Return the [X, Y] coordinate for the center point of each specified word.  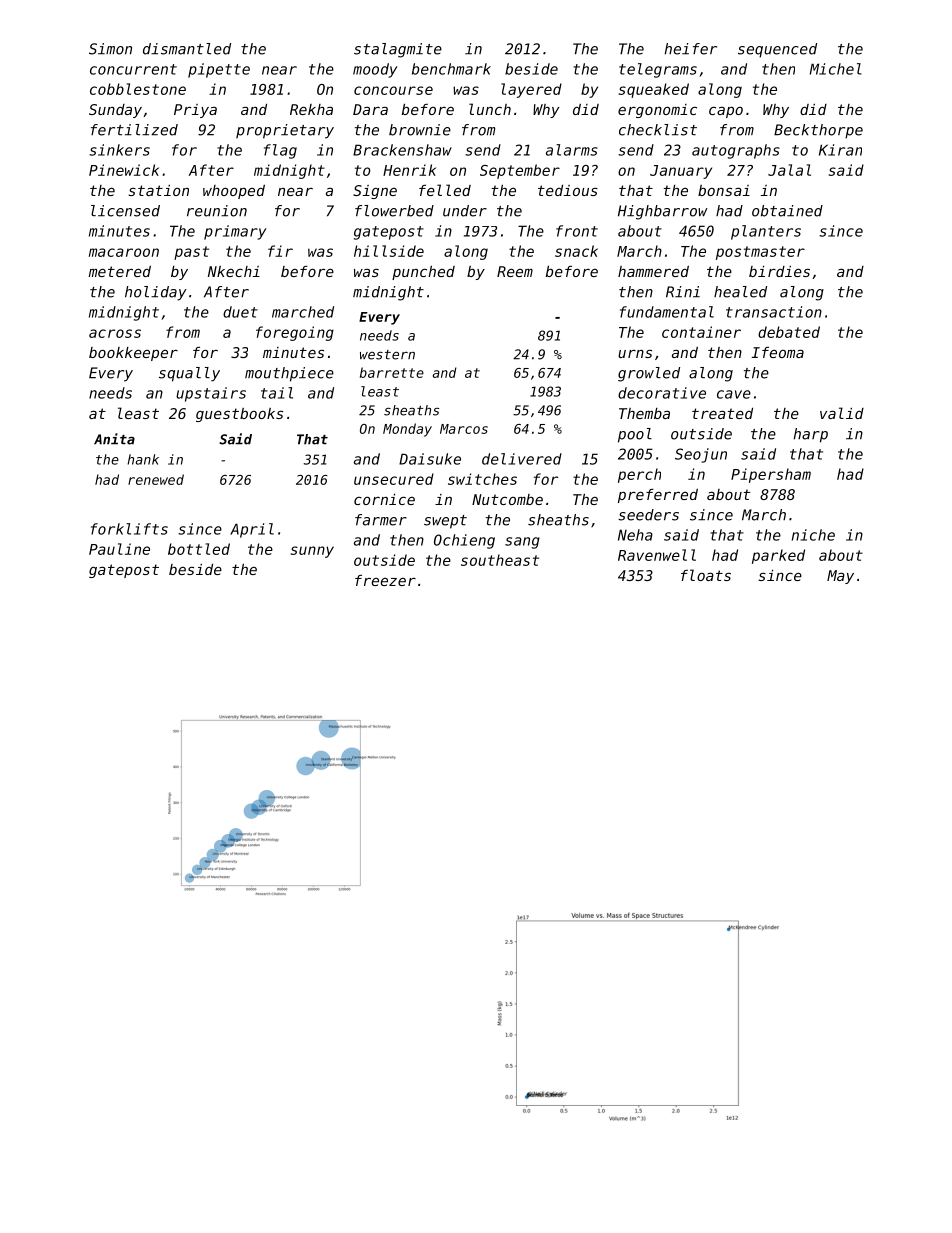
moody [375, 70]
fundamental [667, 312]
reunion [217, 211]
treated [722, 413]
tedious [568, 190]
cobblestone [138, 89]
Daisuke [430, 459]
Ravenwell [657, 555]
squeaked [654, 90]
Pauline [119, 549]
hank [143, 459]
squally [189, 374]
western [387, 355]
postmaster [760, 253]
